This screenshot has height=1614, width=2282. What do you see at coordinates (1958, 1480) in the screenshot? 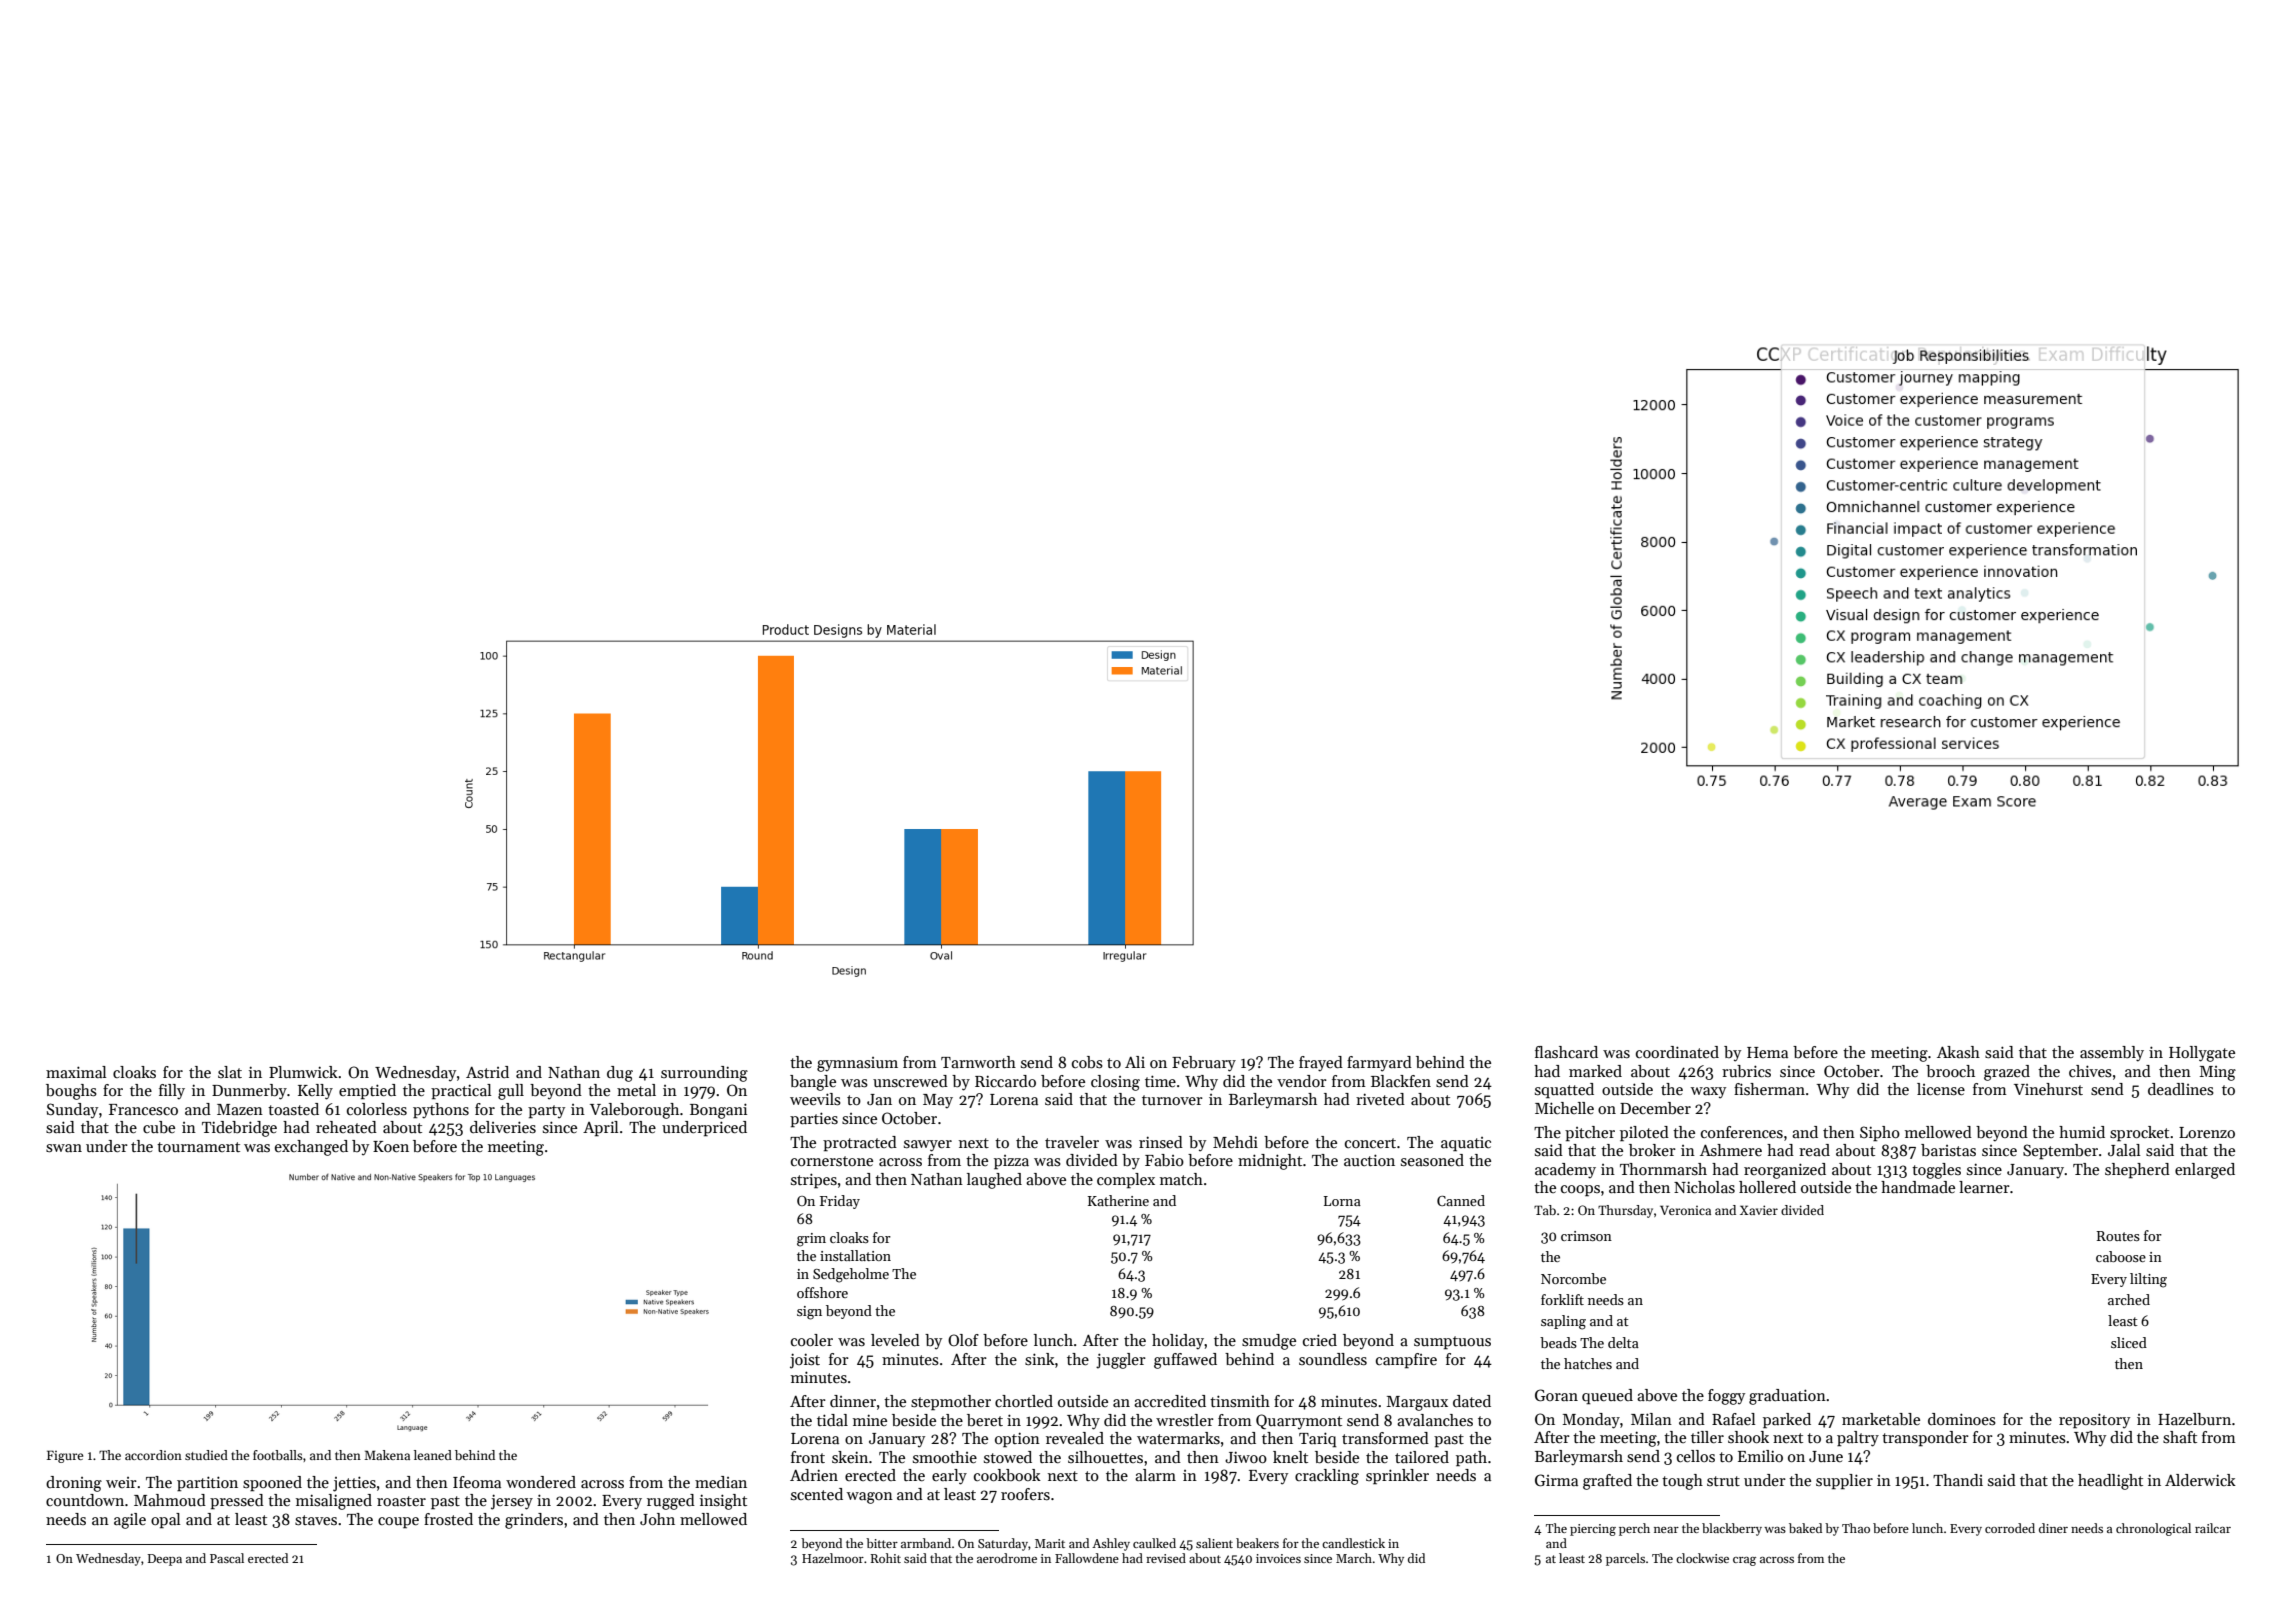
I see `Thandi` at bounding box center [1958, 1480].
